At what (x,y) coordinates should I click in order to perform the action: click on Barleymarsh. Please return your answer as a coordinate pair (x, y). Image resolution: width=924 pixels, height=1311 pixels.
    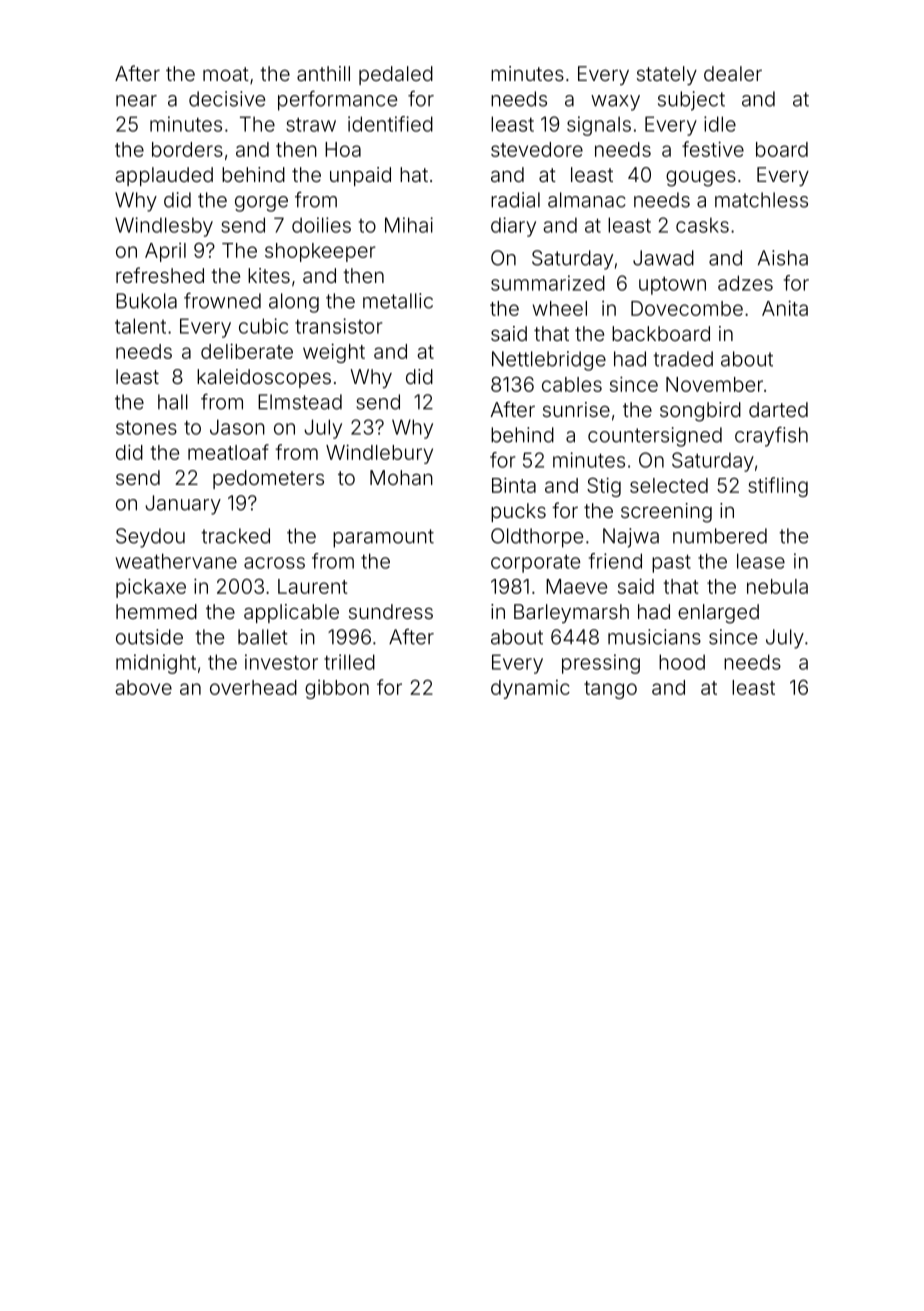
    Looking at the image, I should click on (571, 613).
